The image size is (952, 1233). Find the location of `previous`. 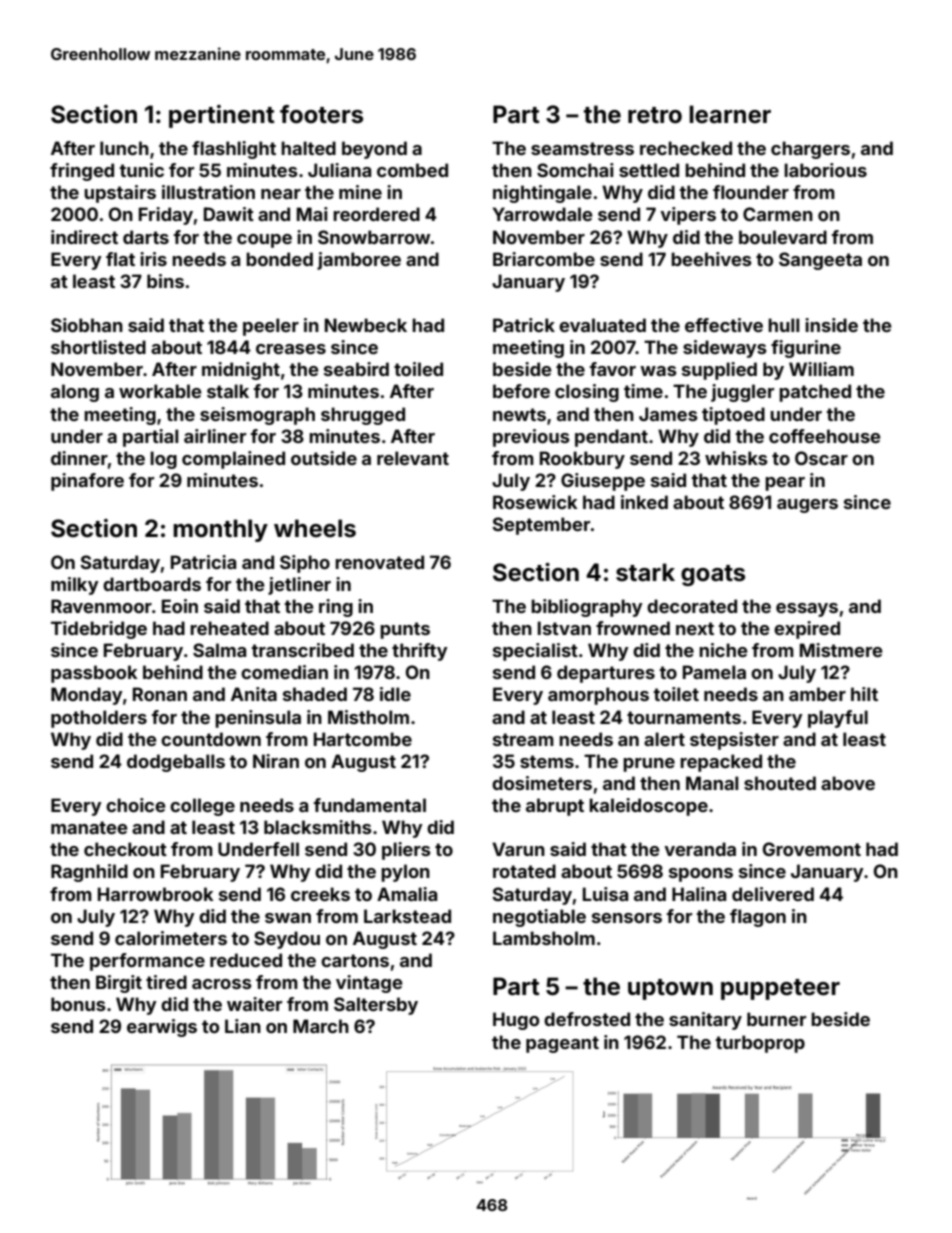

previous is located at coordinates (531, 438).
